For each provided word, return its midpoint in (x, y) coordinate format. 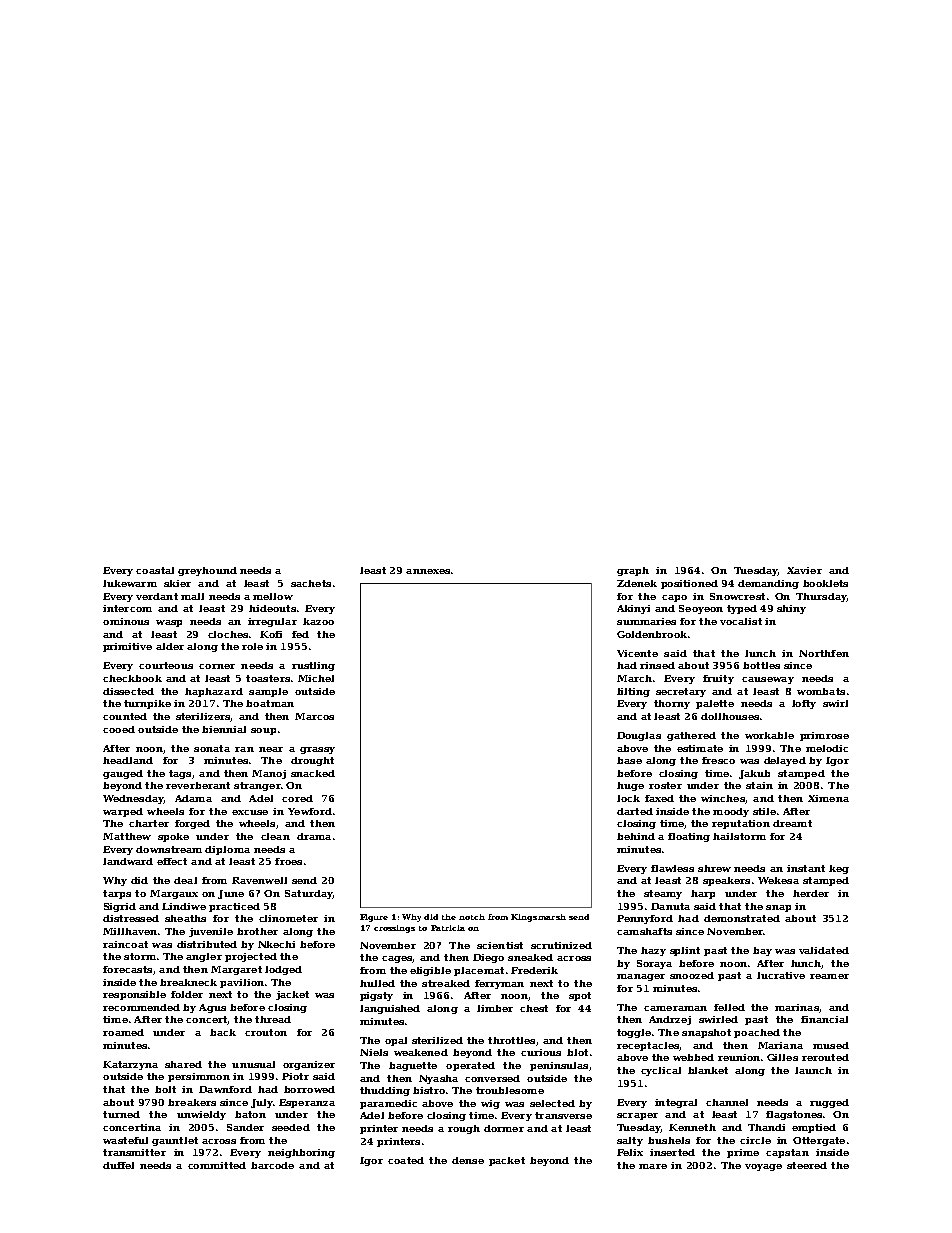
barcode (272, 1165)
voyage (763, 1167)
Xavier (804, 570)
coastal (155, 570)
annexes (428, 571)
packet (507, 1161)
